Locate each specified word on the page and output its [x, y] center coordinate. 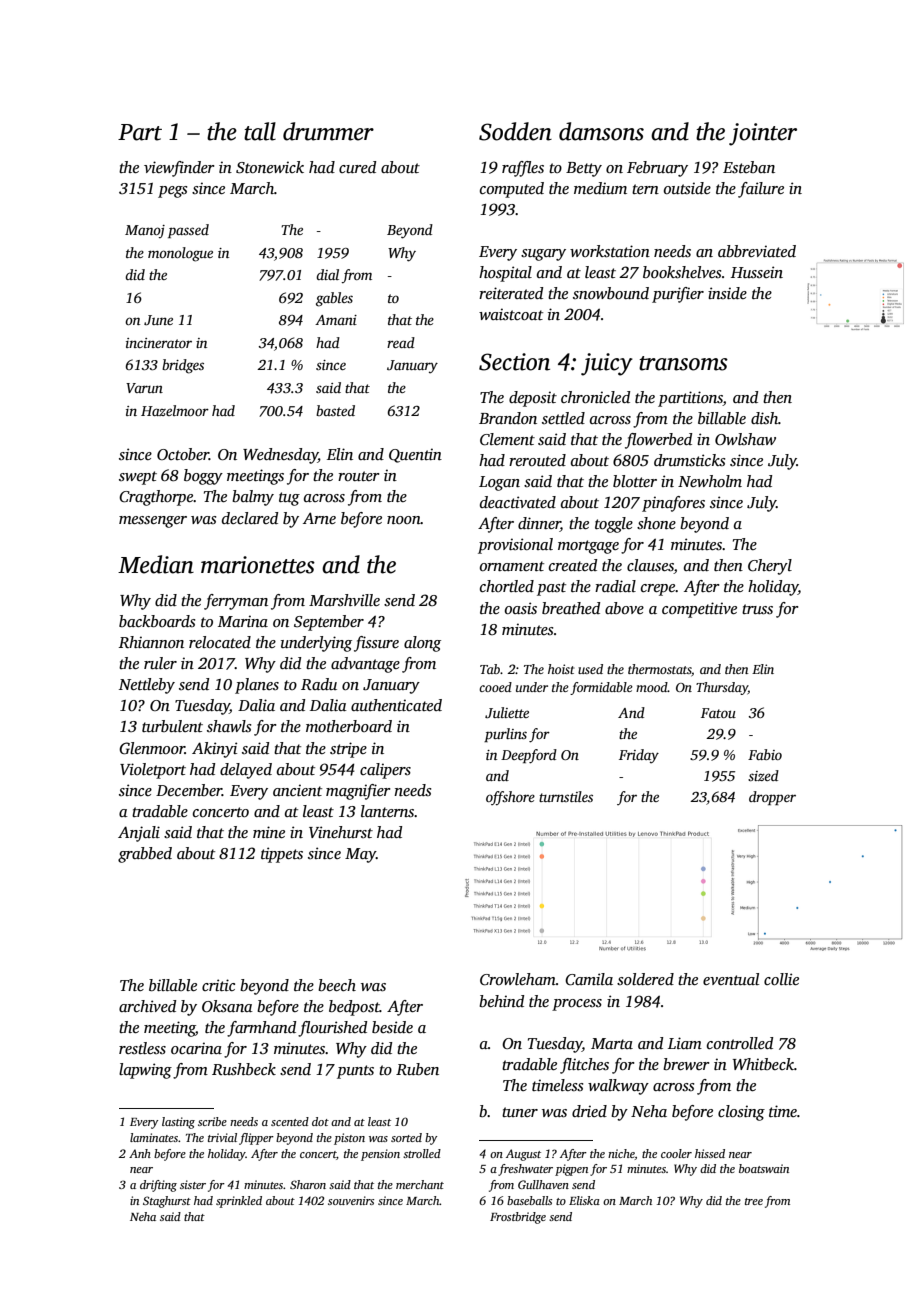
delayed [246, 771]
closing [741, 1113]
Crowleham [518, 979]
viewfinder [179, 169]
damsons [601, 131]
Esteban [749, 167]
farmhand [261, 1029]
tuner [520, 1112]
